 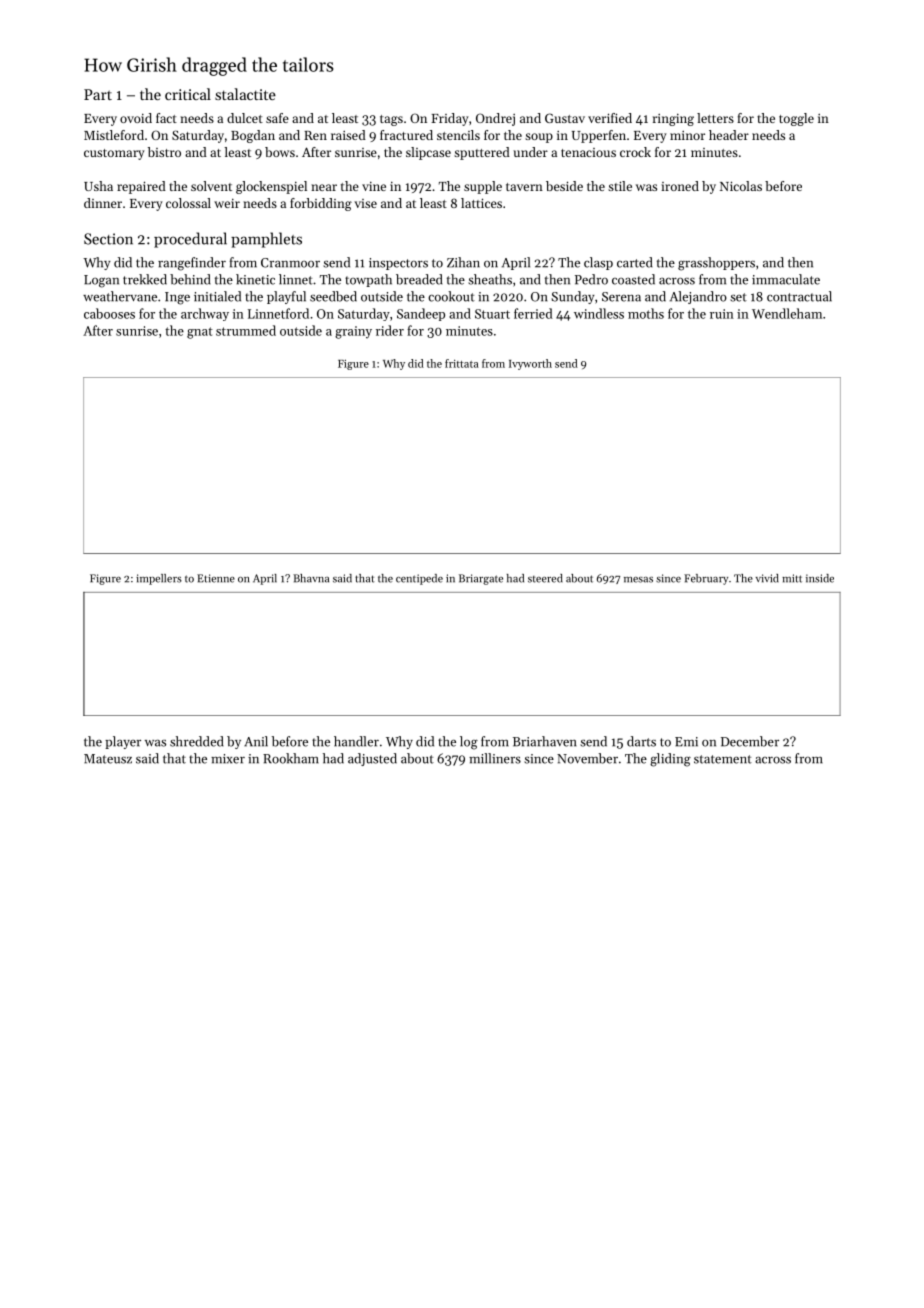 I want to click on steered, so click(x=545, y=578).
